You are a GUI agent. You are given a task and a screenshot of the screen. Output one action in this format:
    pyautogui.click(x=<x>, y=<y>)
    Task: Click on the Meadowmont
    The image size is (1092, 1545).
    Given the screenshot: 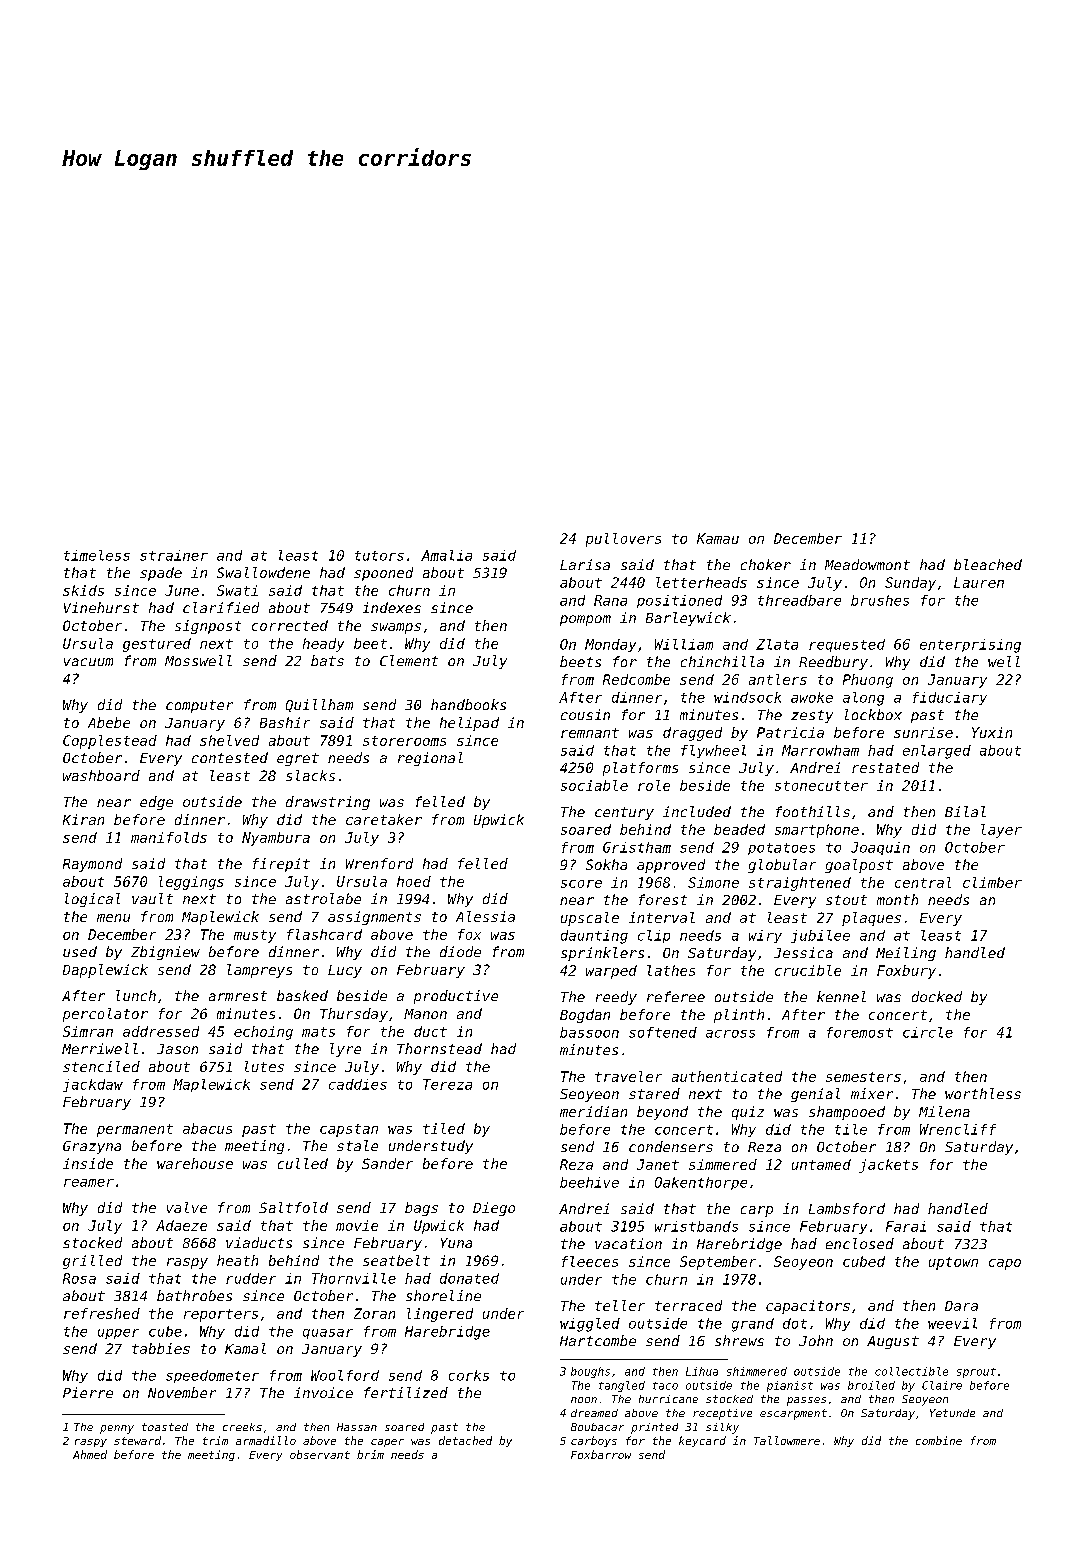 What is the action you would take?
    pyautogui.click(x=867, y=564)
